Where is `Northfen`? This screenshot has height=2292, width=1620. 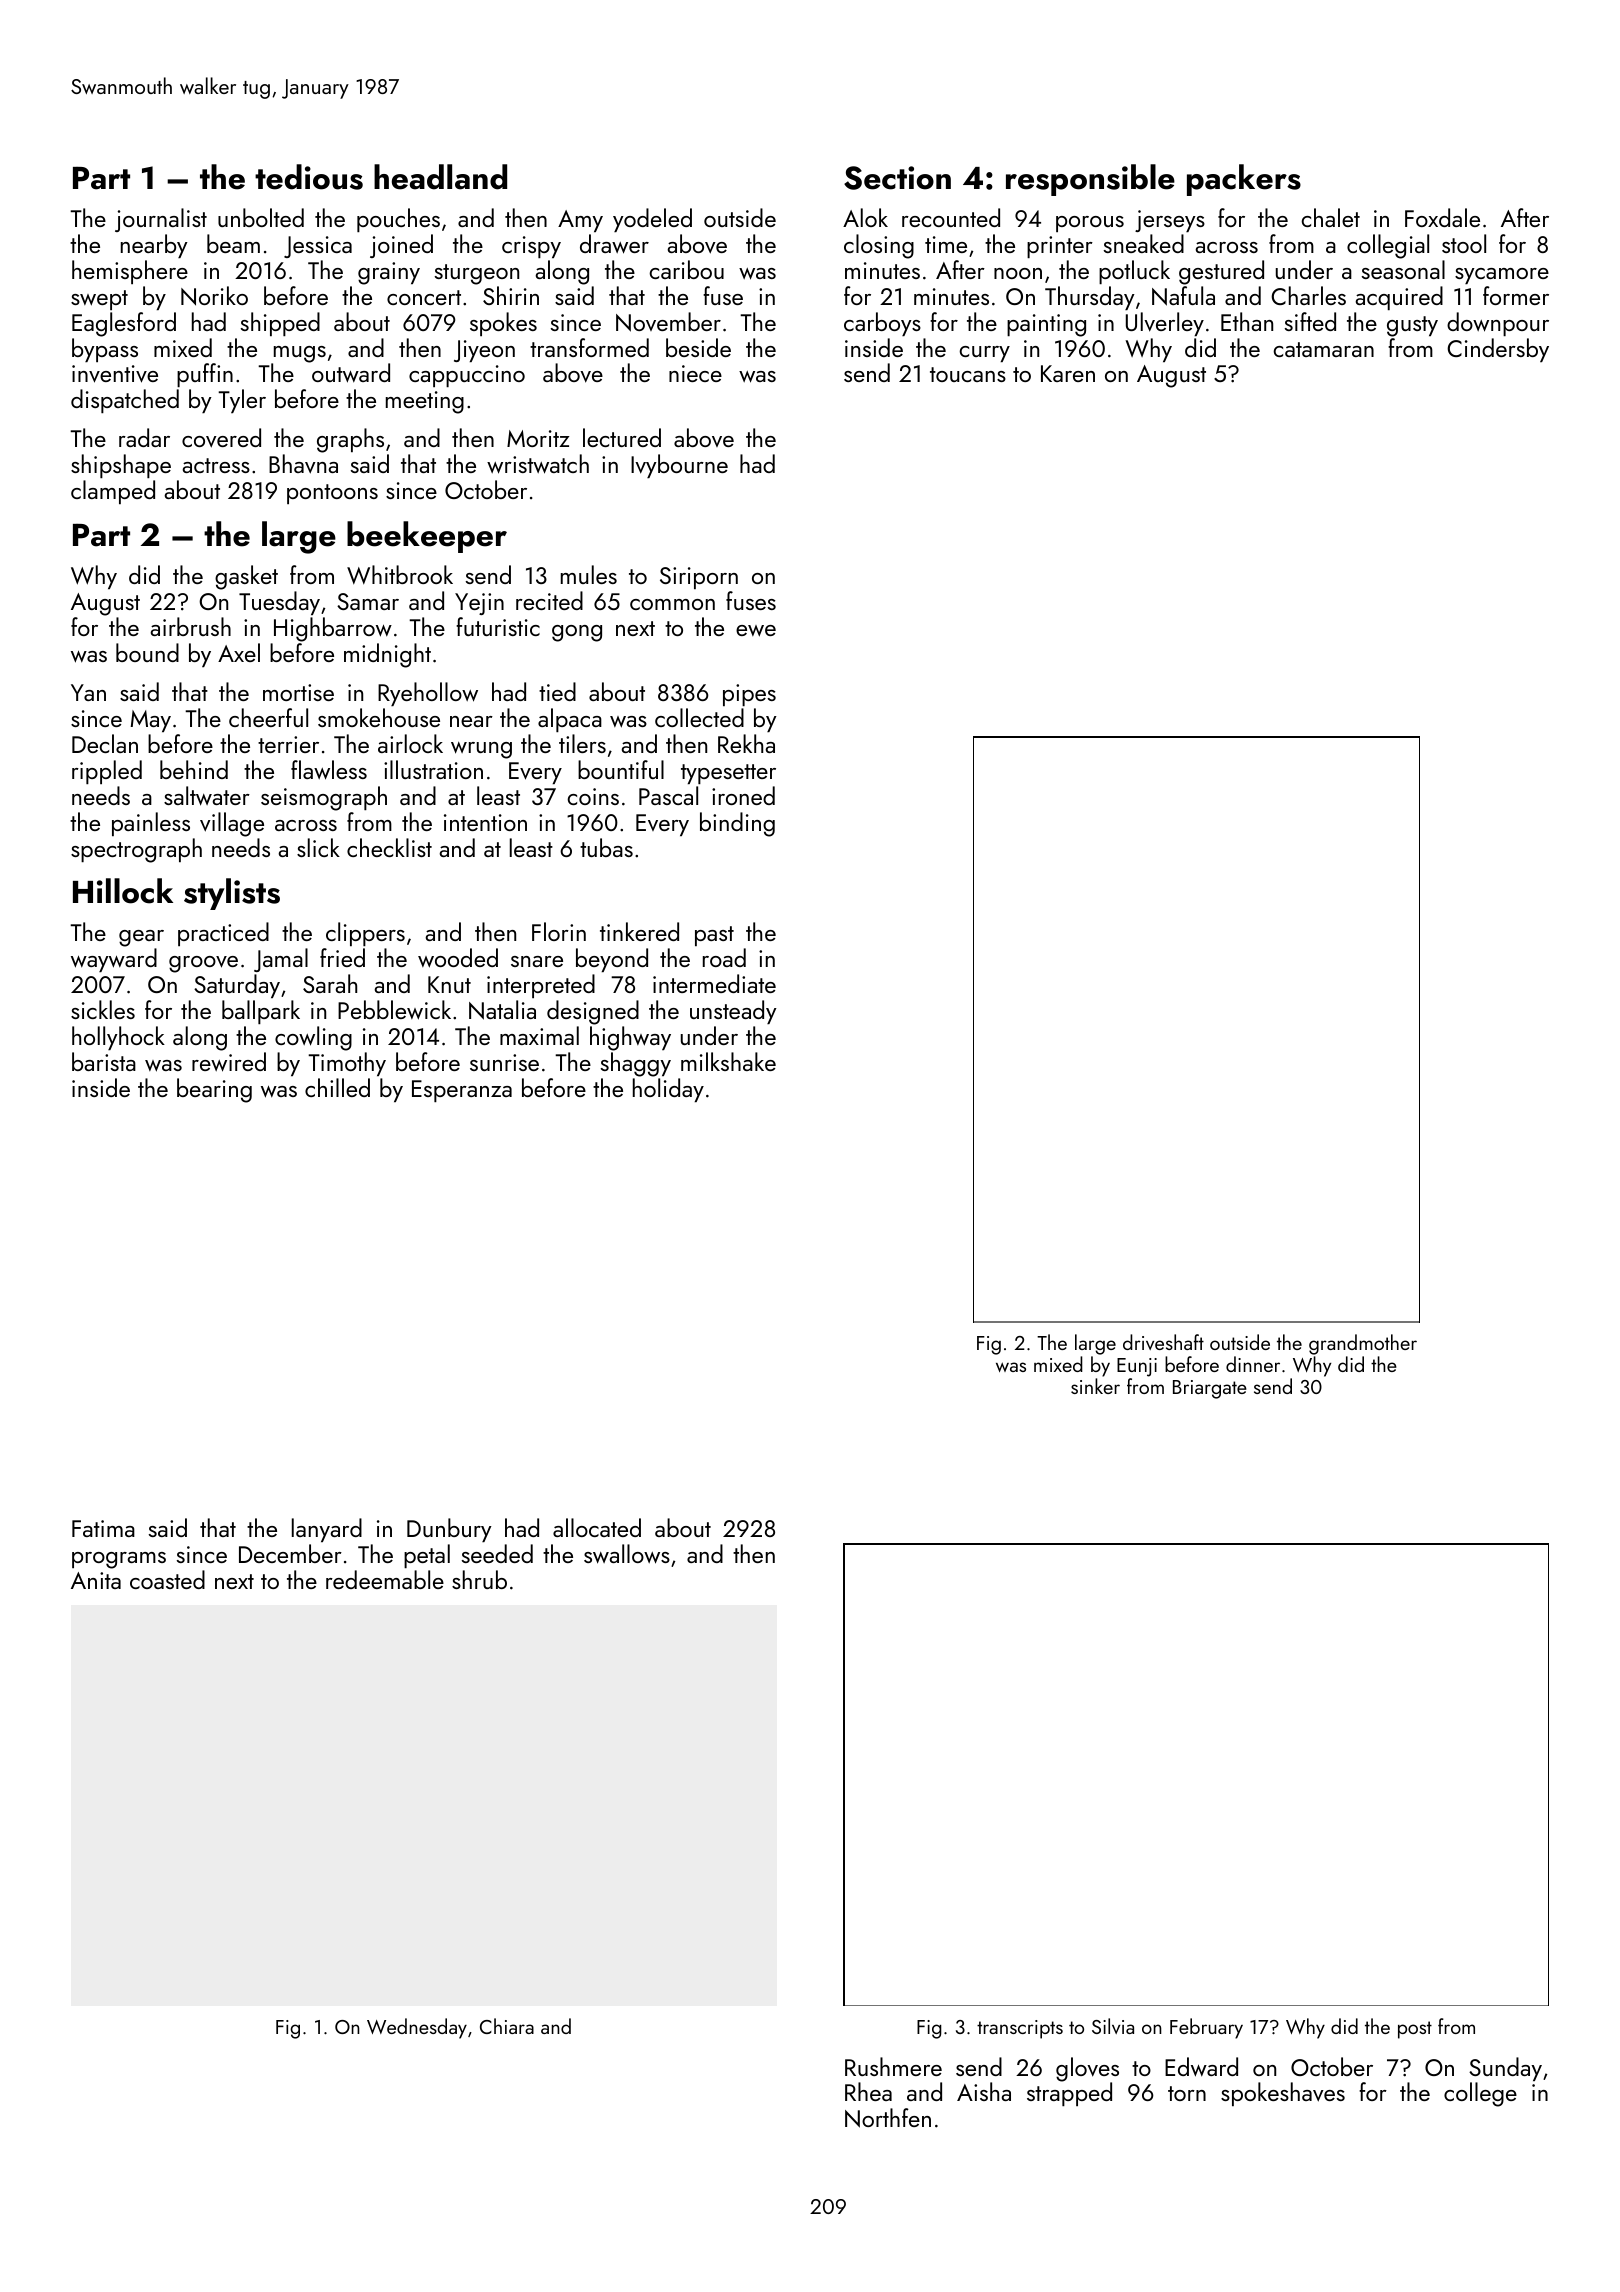 Northfen is located at coordinates (888, 2118).
